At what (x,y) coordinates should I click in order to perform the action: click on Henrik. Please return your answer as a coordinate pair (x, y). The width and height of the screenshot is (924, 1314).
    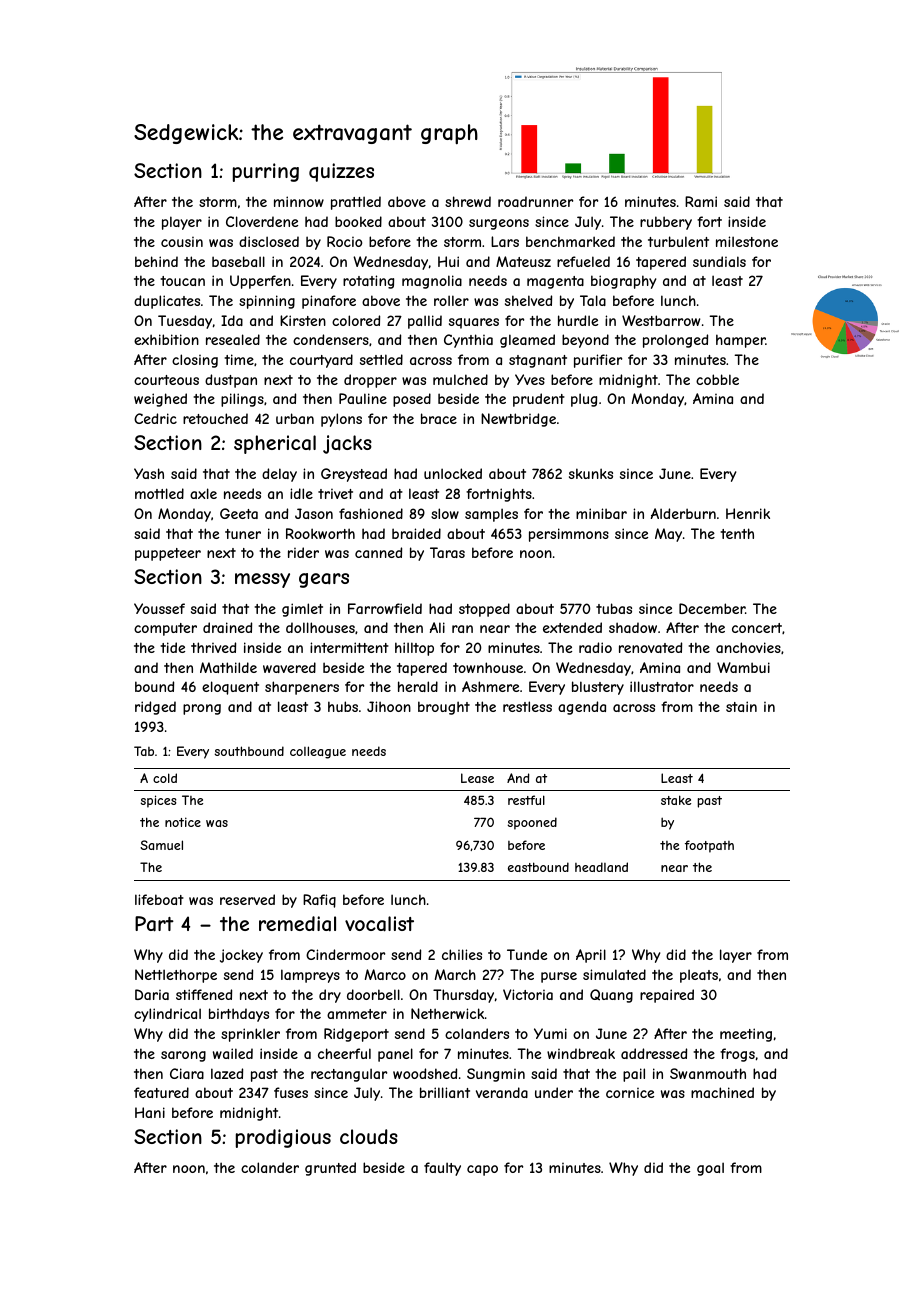
    Looking at the image, I should click on (748, 513).
